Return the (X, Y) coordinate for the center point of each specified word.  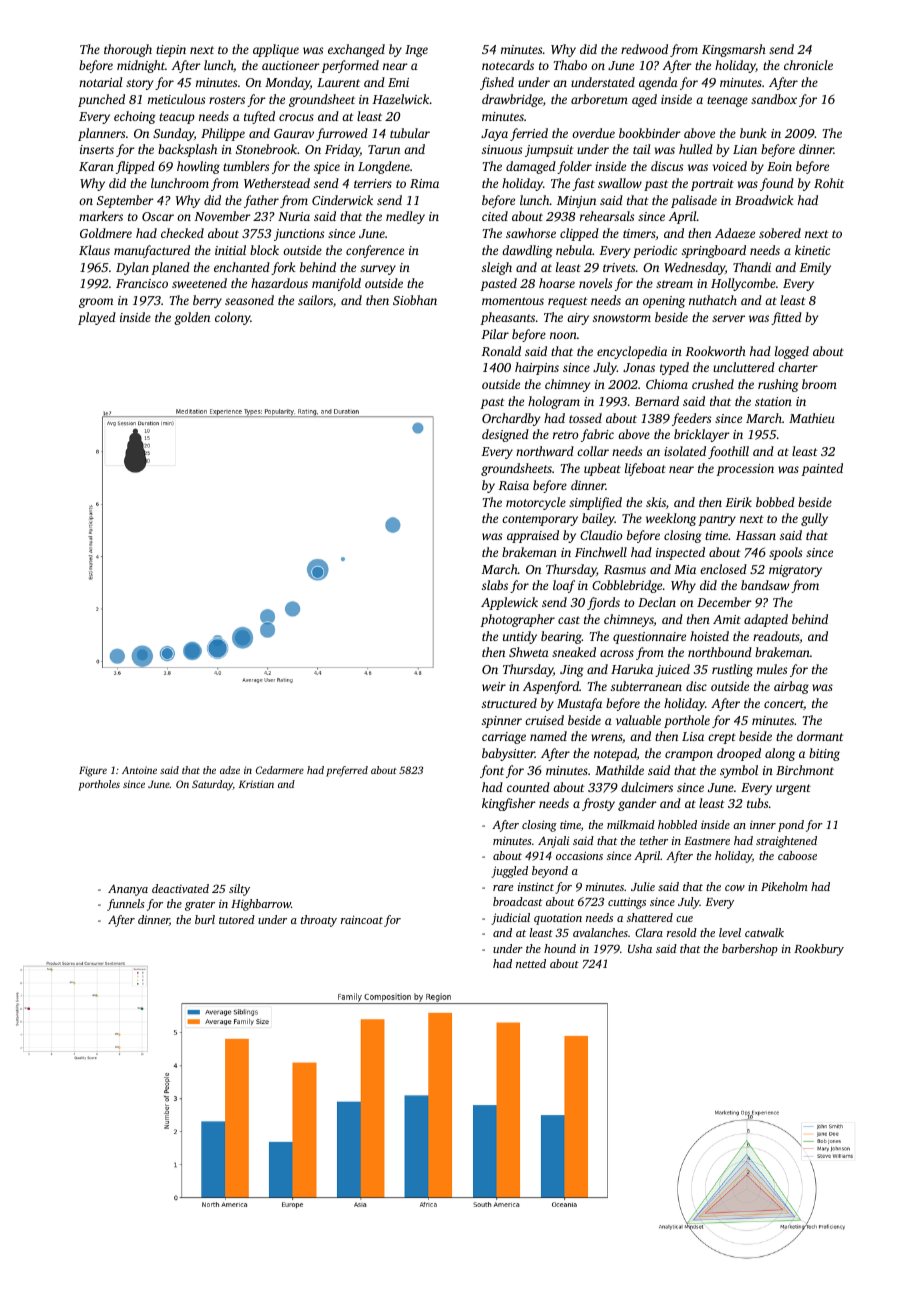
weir (494, 686)
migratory (795, 571)
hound (560, 948)
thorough (128, 50)
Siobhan (415, 300)
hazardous (279, 283)
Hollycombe (743, 284)
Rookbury (819, 950)
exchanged (356, 50)
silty (239, 890)
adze (230, 770)
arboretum (599, 99)
